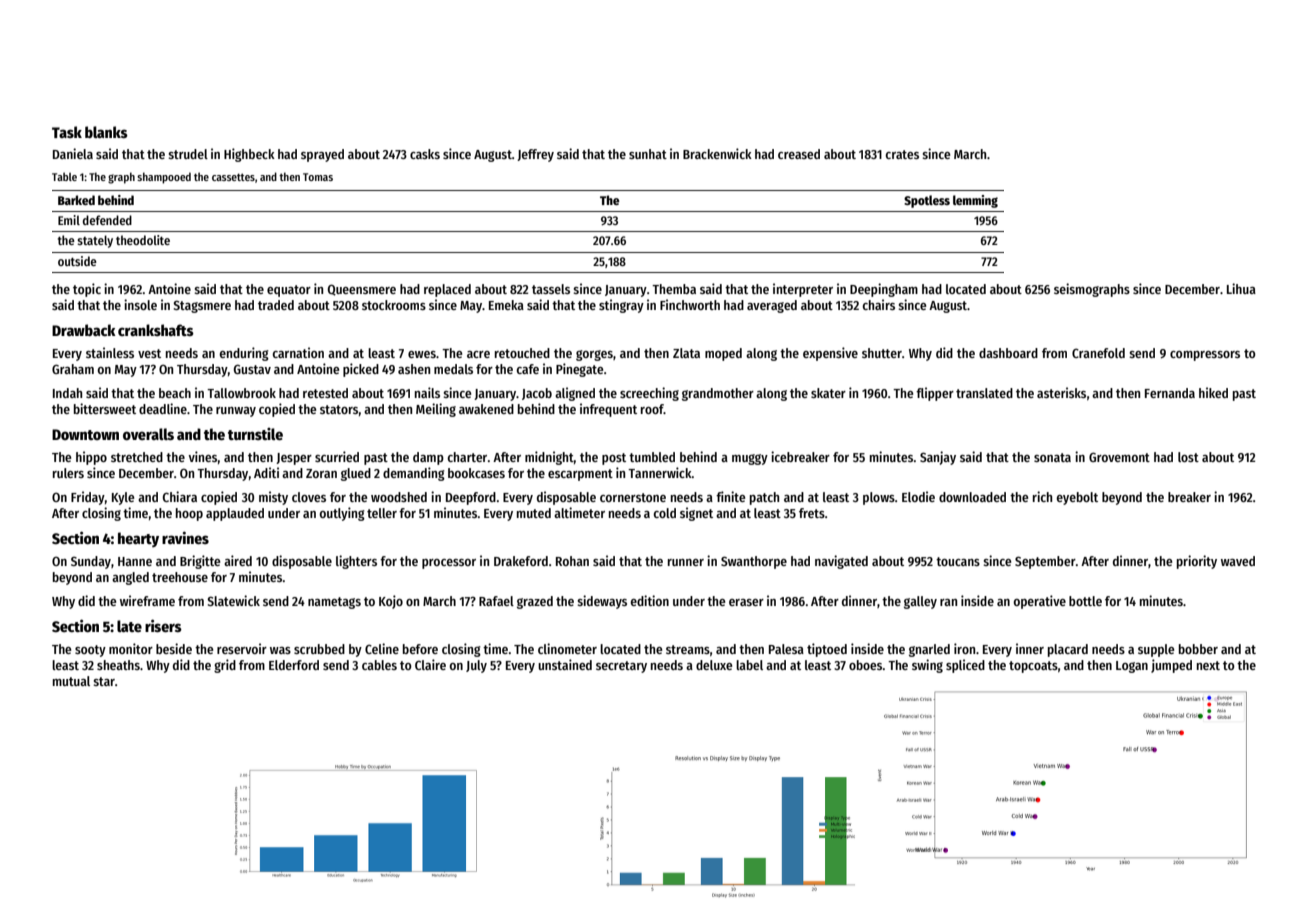  I want to click on crates, so click(902, 154).
